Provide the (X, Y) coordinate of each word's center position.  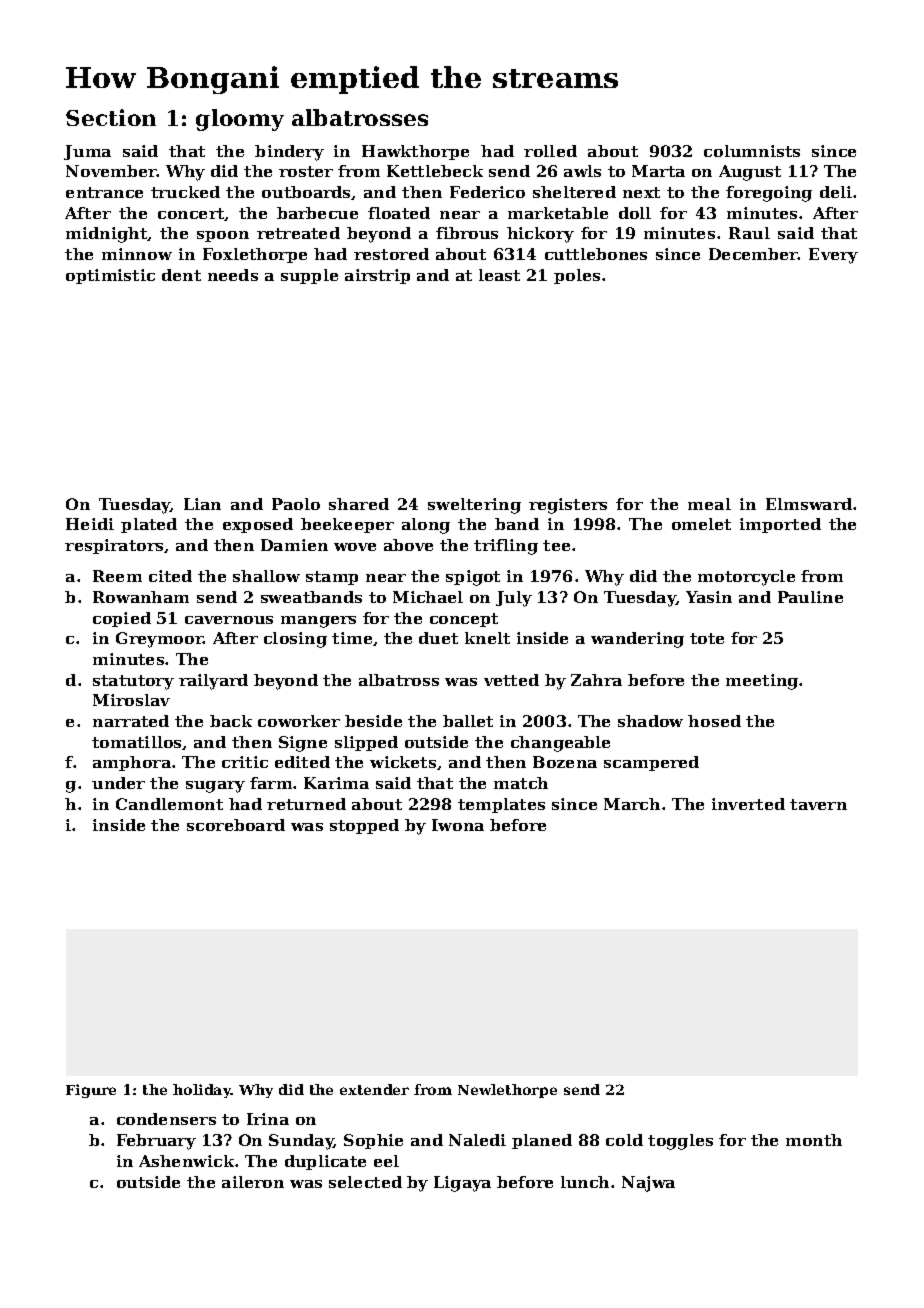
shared (359, 504)
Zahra (596, 680)
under (118, 783)
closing (295, 640)
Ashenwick (186, 1161)
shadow (650, 721)
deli (836, 192)
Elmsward (809, 504)
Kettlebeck (435, 171)
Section (111, 117)
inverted (748, 804)
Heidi (90, 524)
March (632, 804)
